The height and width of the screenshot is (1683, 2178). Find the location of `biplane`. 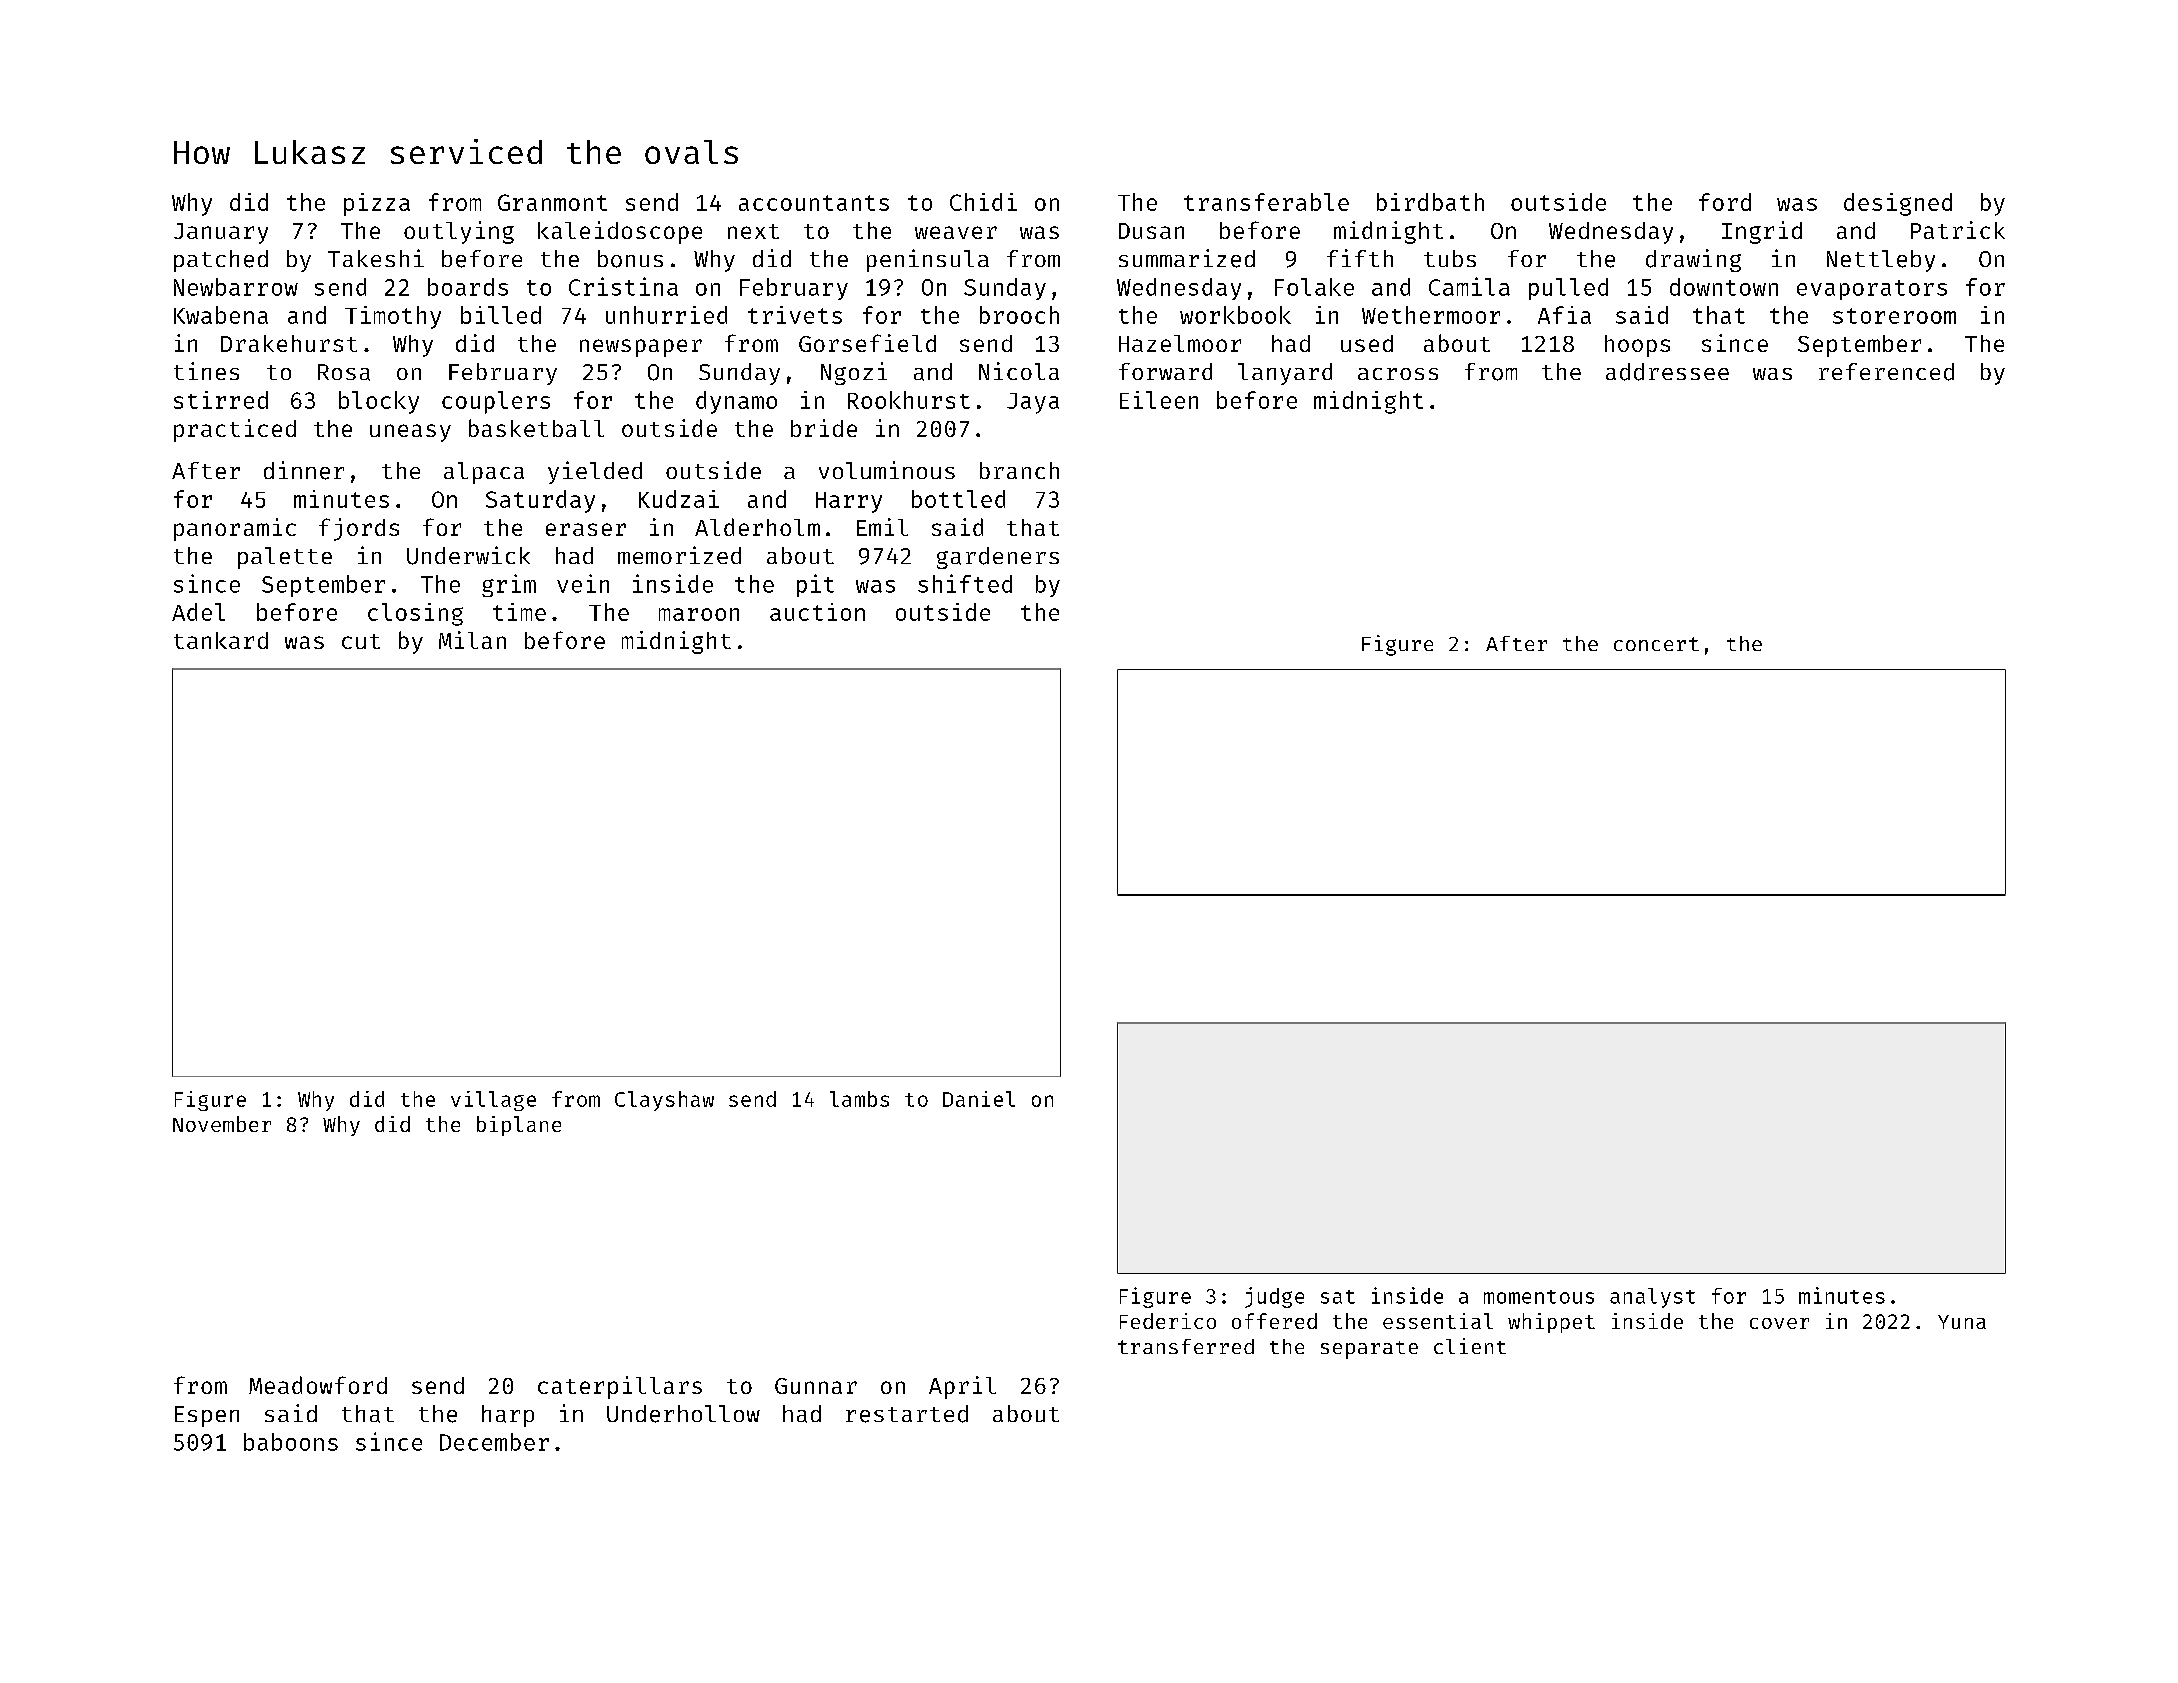

biplane is located at coordinates (519, 1126).
